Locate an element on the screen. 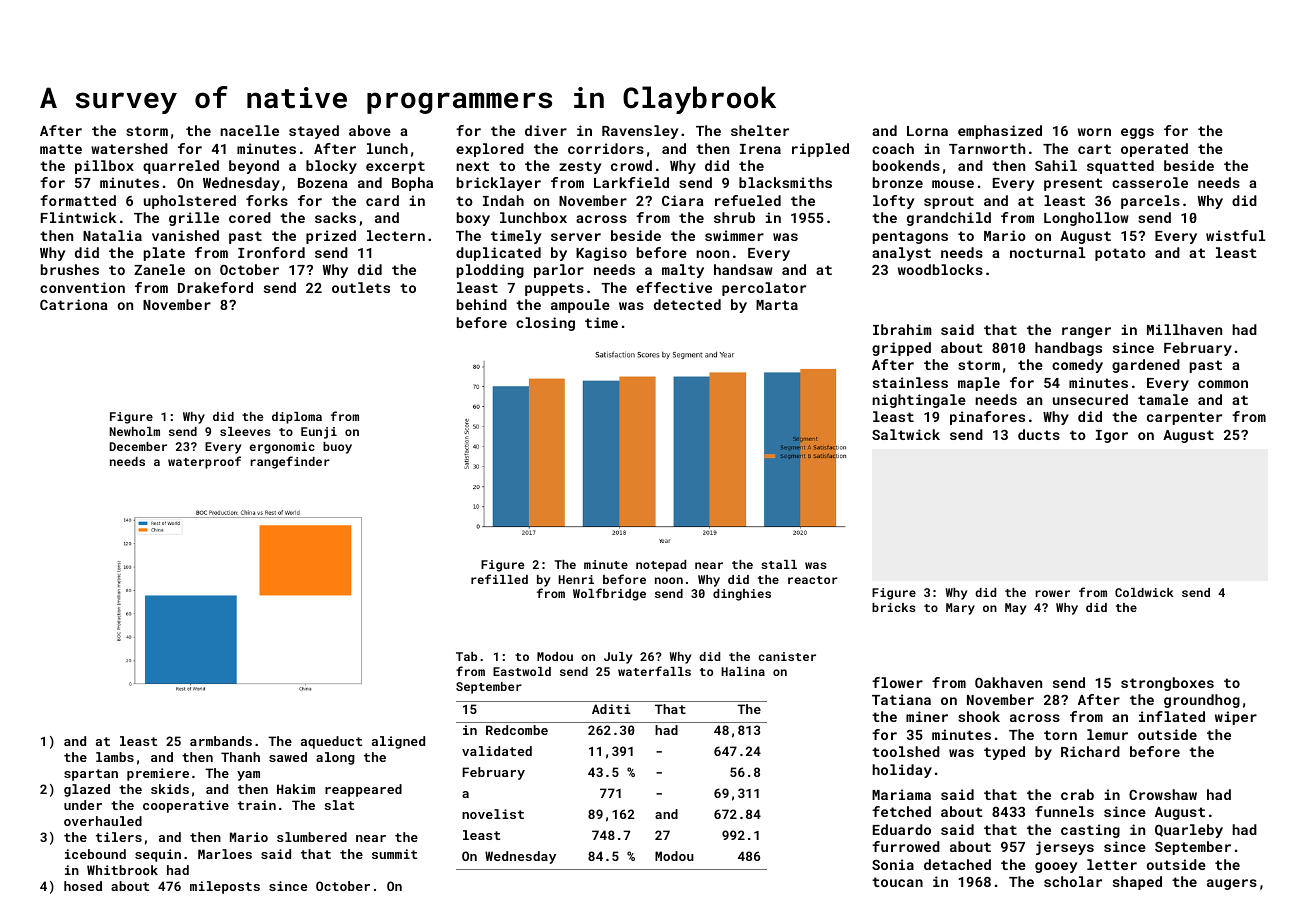  worn is located at coordinates (1094, 132).
